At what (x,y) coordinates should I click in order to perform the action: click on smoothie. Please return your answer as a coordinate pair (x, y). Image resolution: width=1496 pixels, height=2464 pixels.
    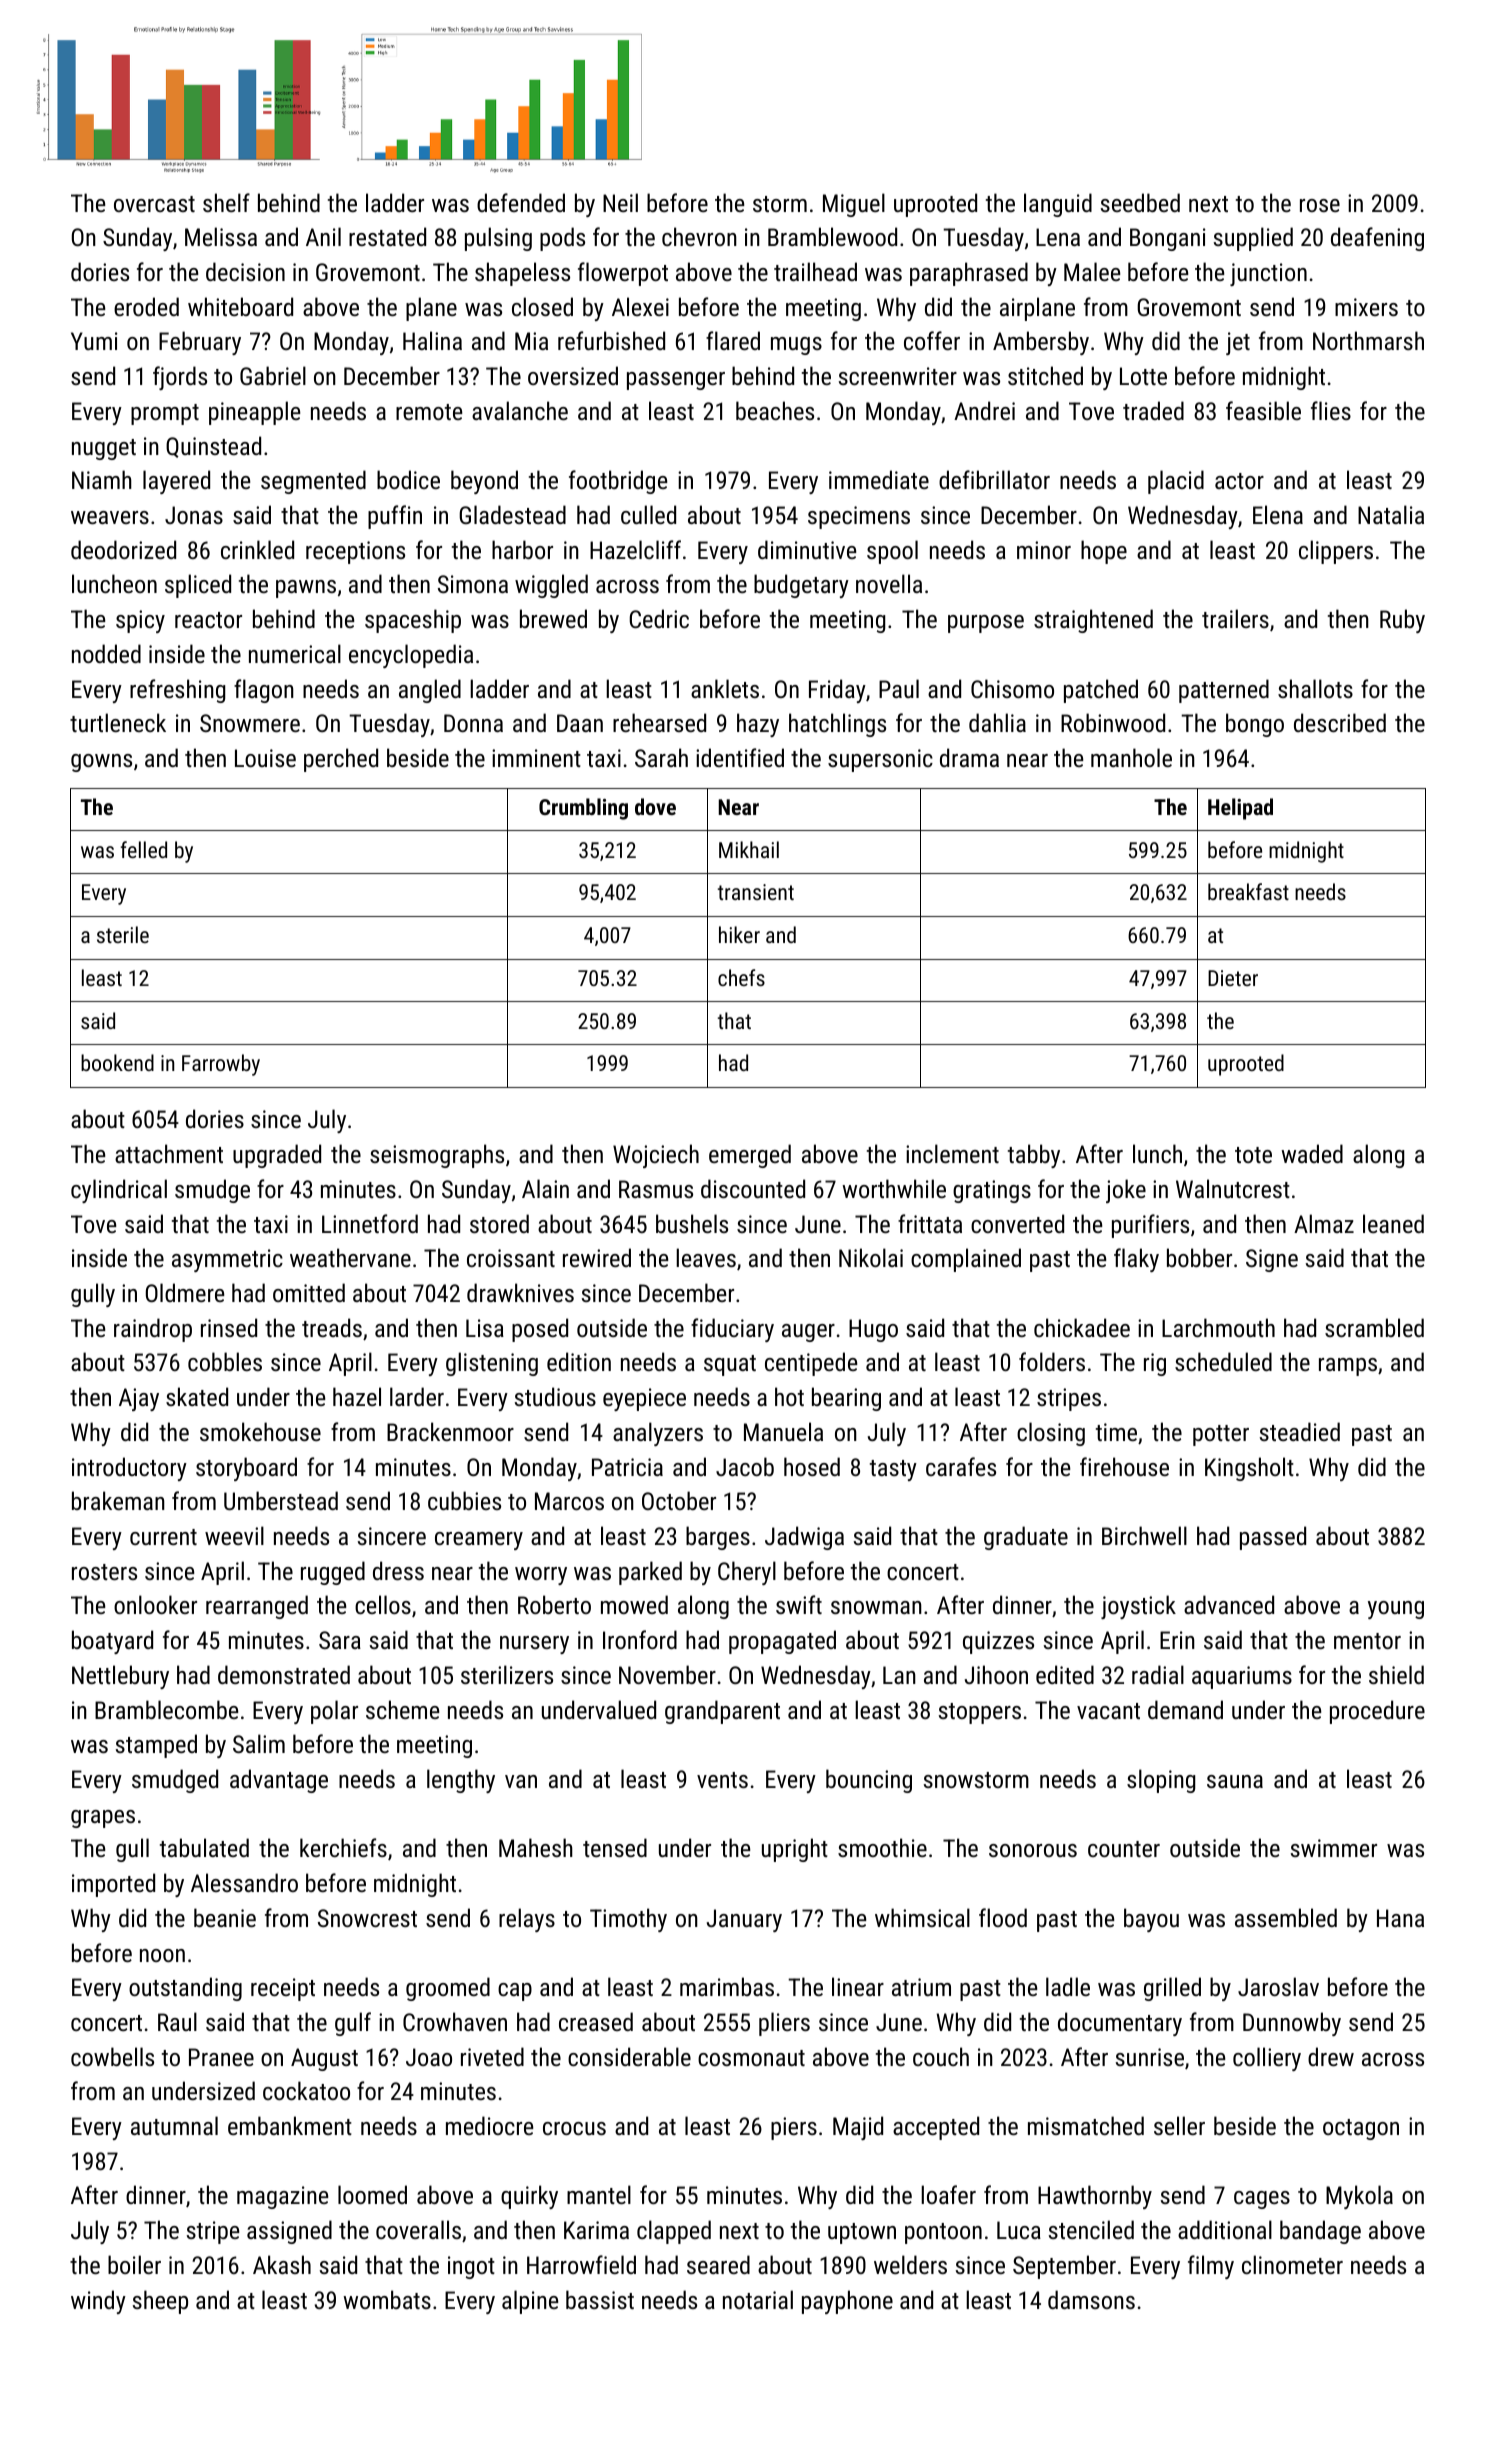
    Looking at the image, I should click on (882, 1847).
